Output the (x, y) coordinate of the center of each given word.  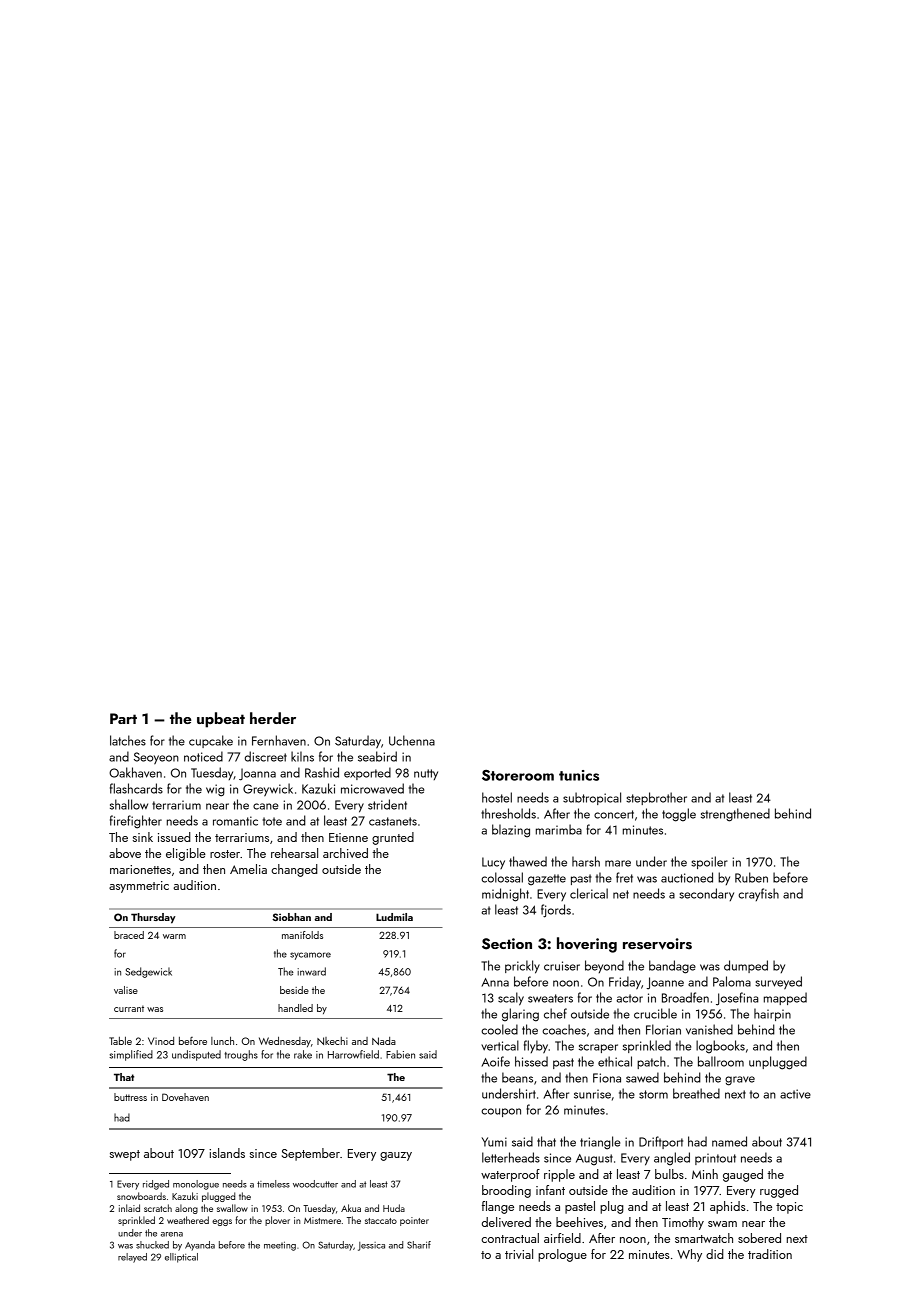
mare (618, 863)
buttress (130, 1097)
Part (123, 718)
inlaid (129, 1208)
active (795, 1094)
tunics (579, 775)
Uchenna (412, 740)
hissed (531, 1061)
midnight (505, 895)
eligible (186, 854)
